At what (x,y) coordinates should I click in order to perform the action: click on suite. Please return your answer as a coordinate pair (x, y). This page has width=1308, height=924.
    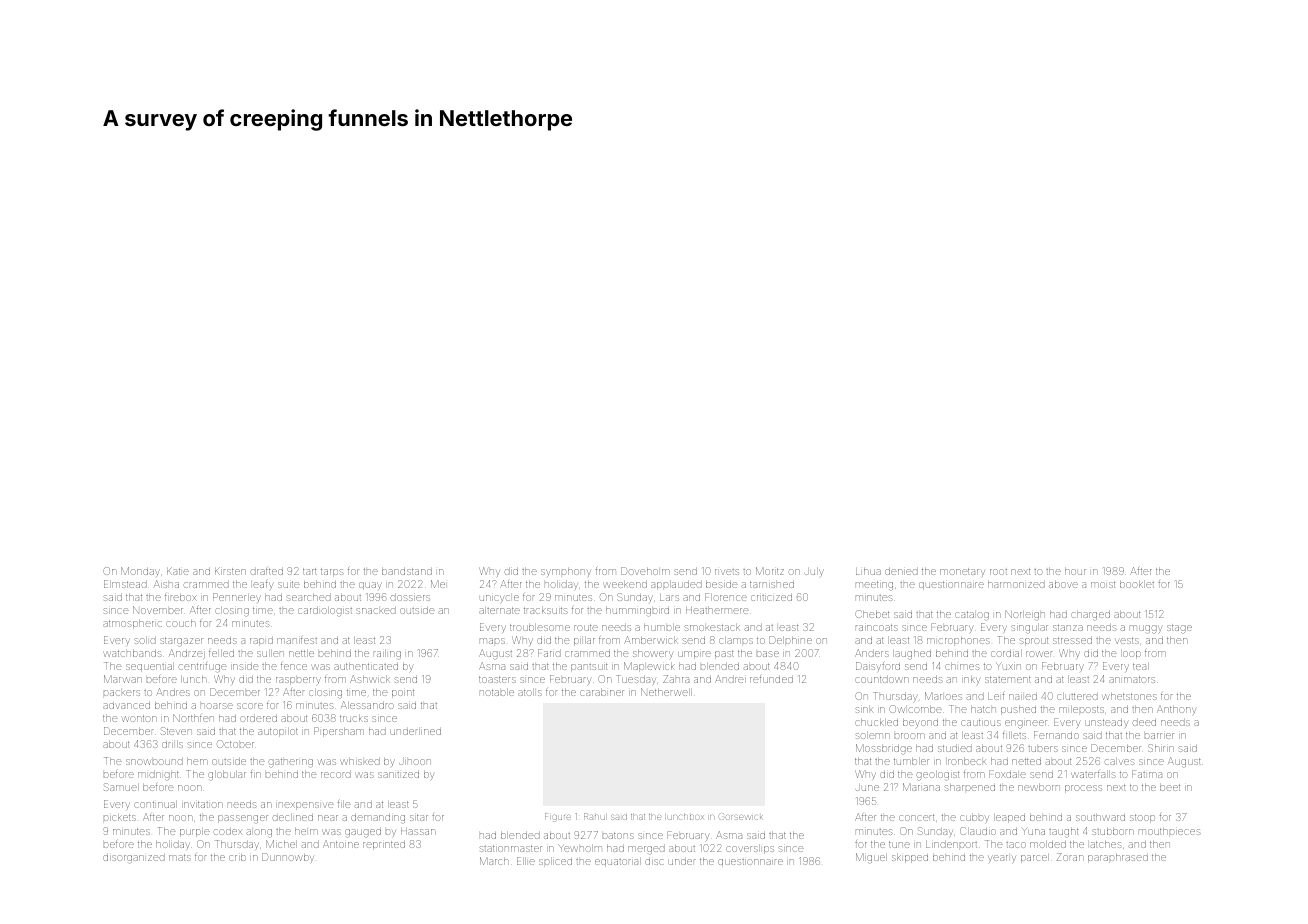
    Looking at the image, I should click on (289, 584).
